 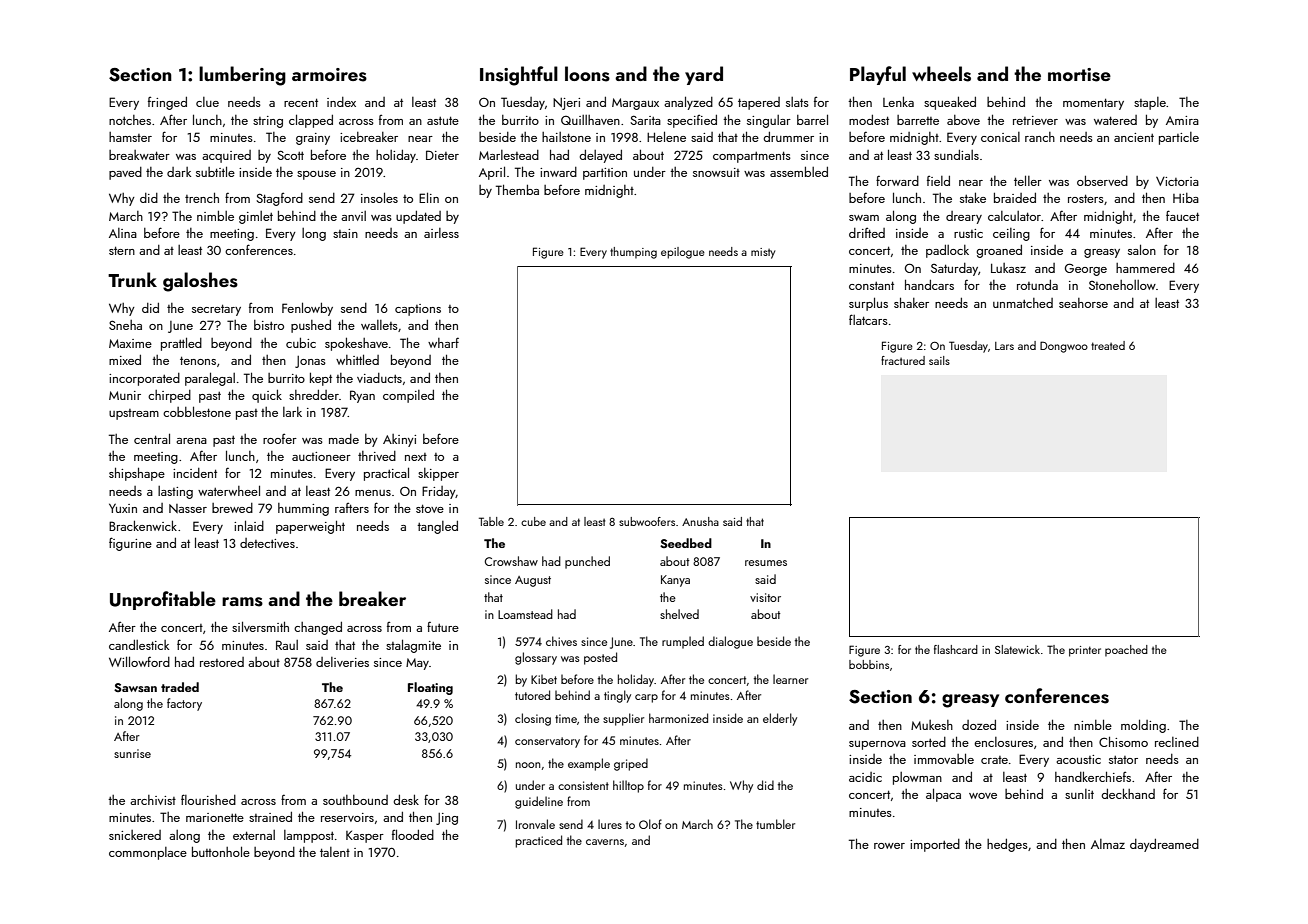 I want to click on Anusha, so click(x=700, y=521).
